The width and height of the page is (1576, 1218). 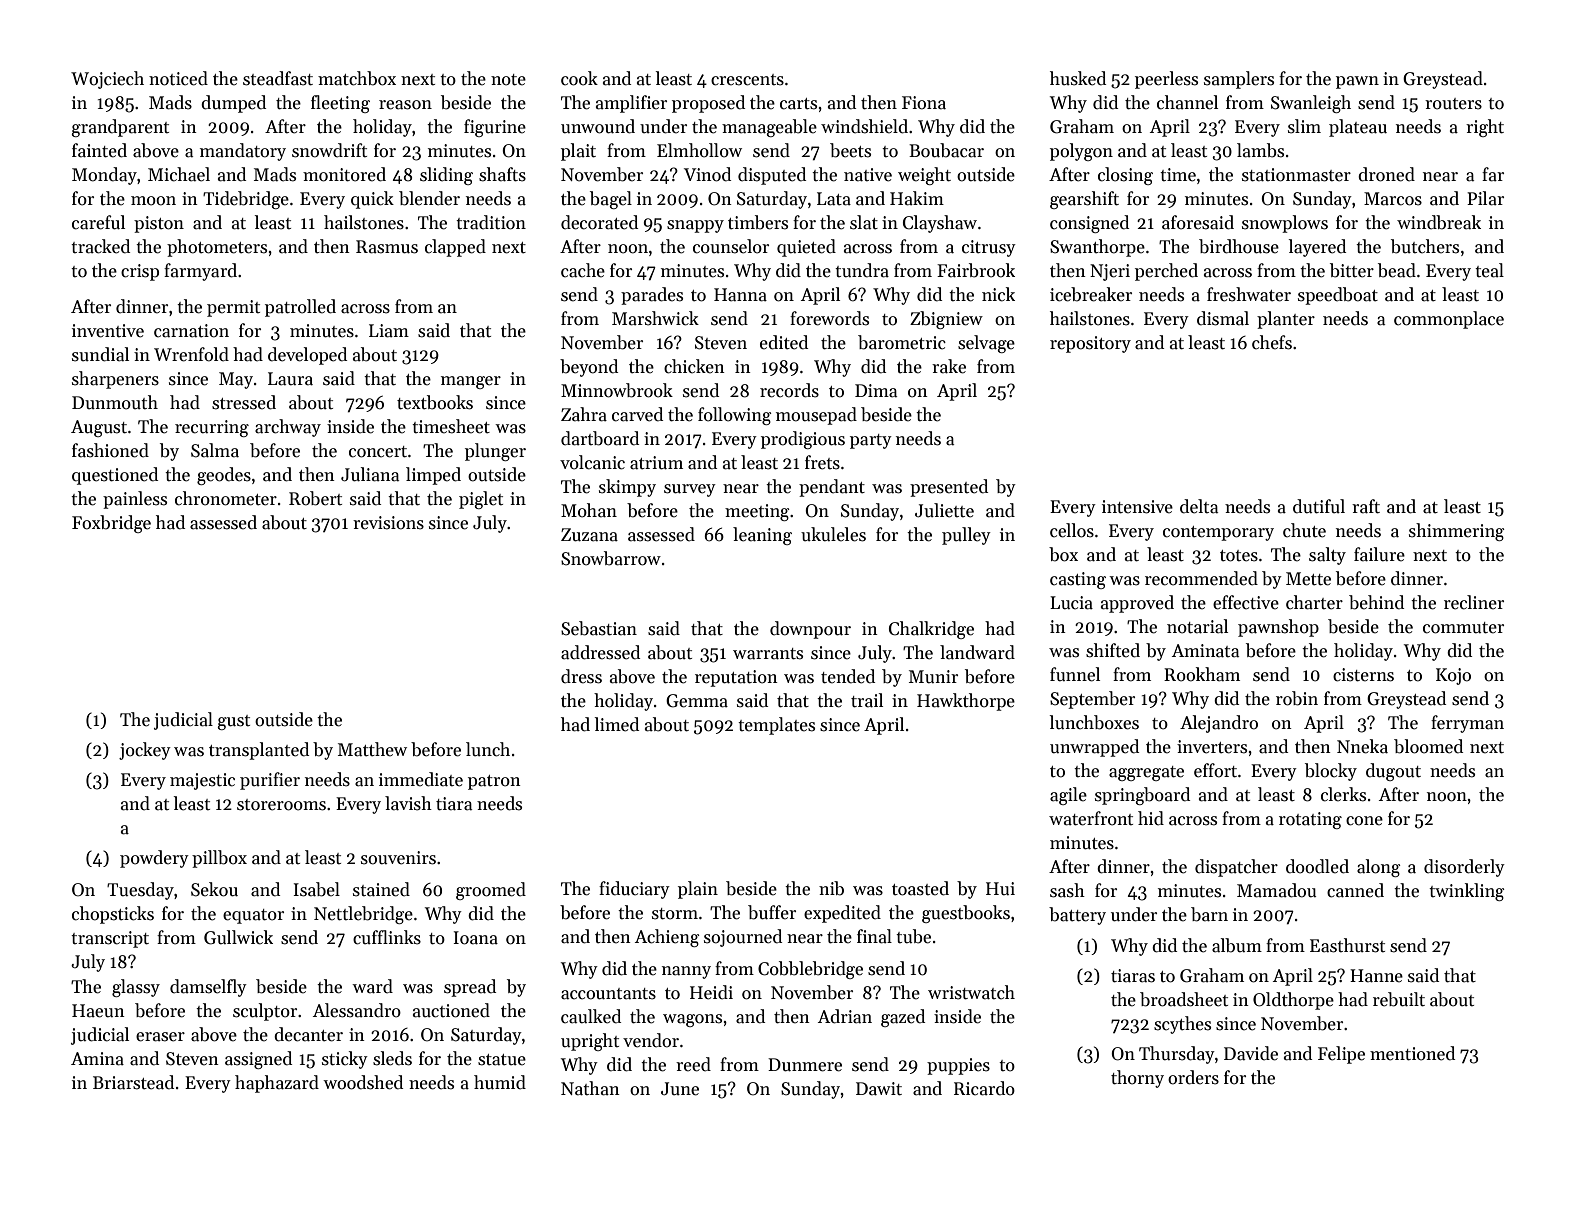 I want to click on Matthew, so click(x=372, y=749).
